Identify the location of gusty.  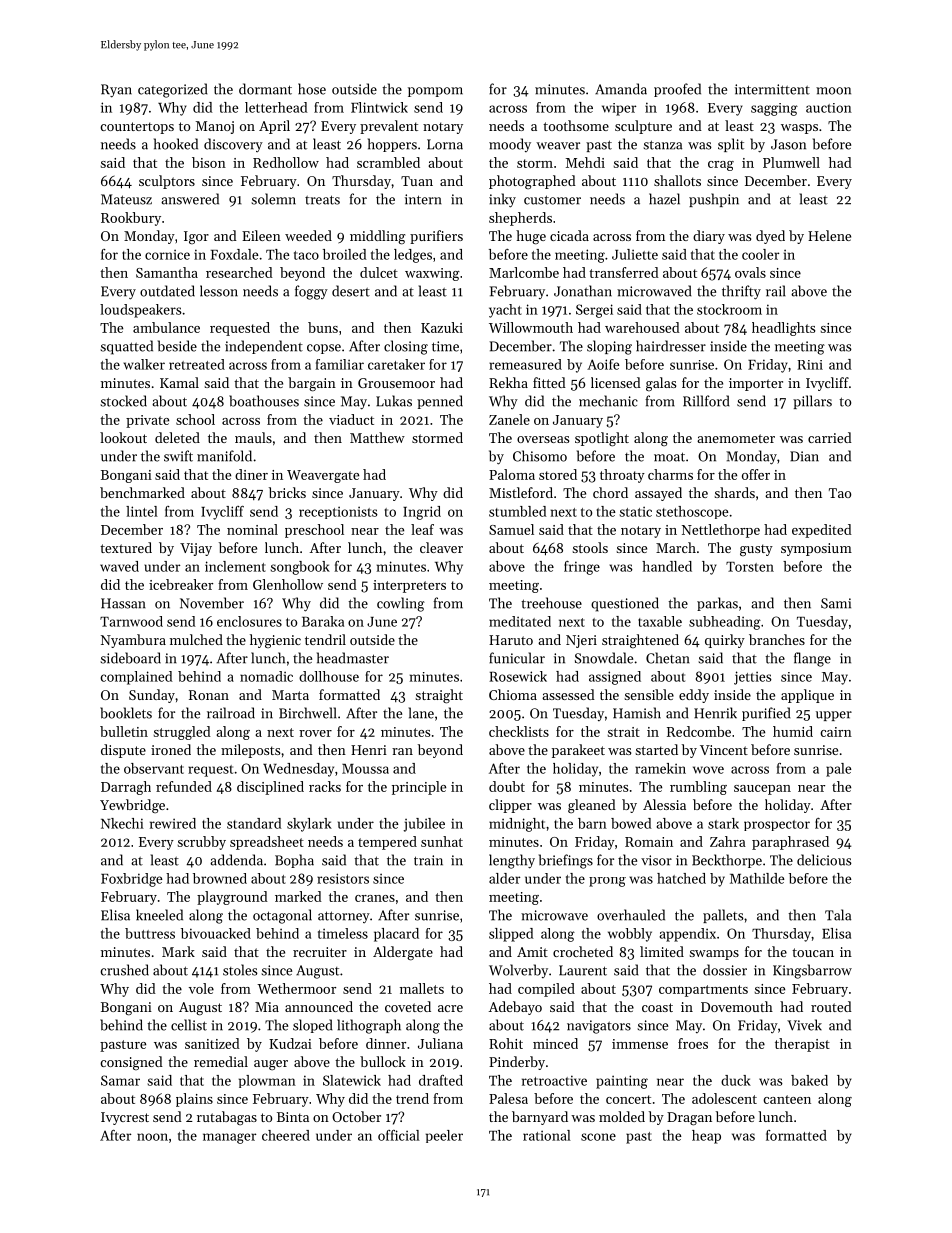
(756, 550).
